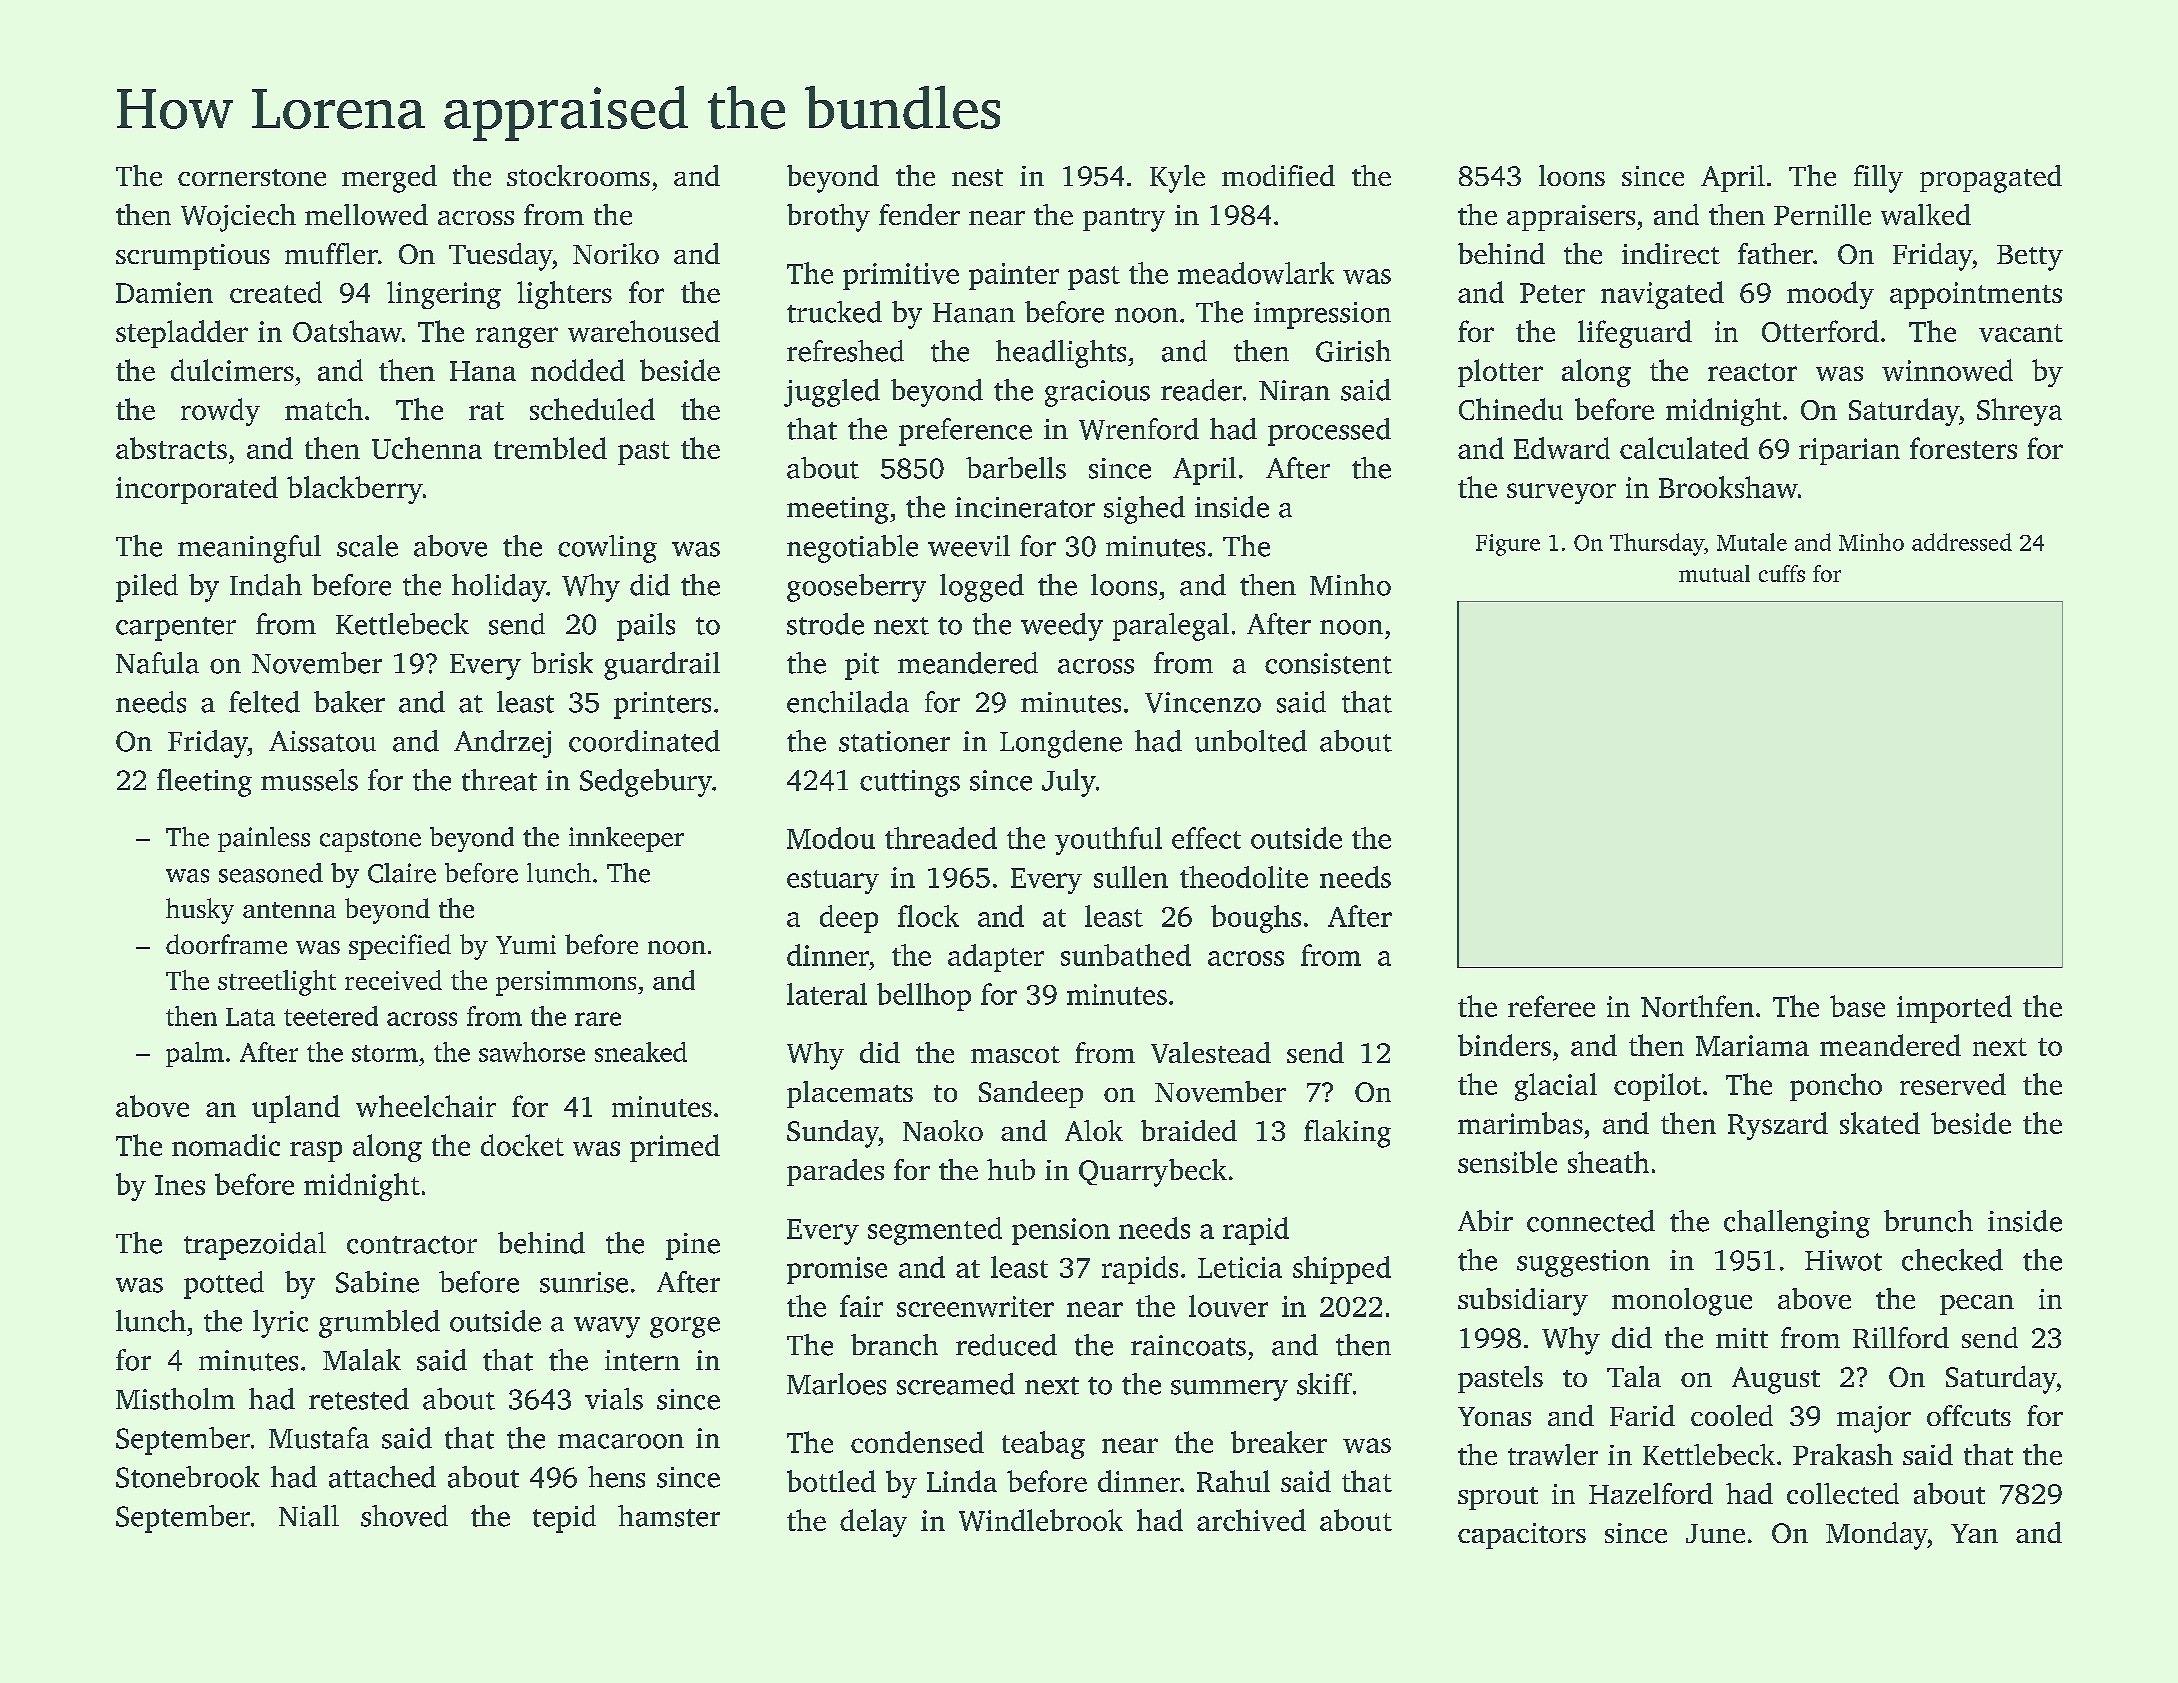 This page has width=2178, height=1683. What do you see at coordinates (873, 1523) in the page?
I see `delay` at bounding box center [873, 1523].
